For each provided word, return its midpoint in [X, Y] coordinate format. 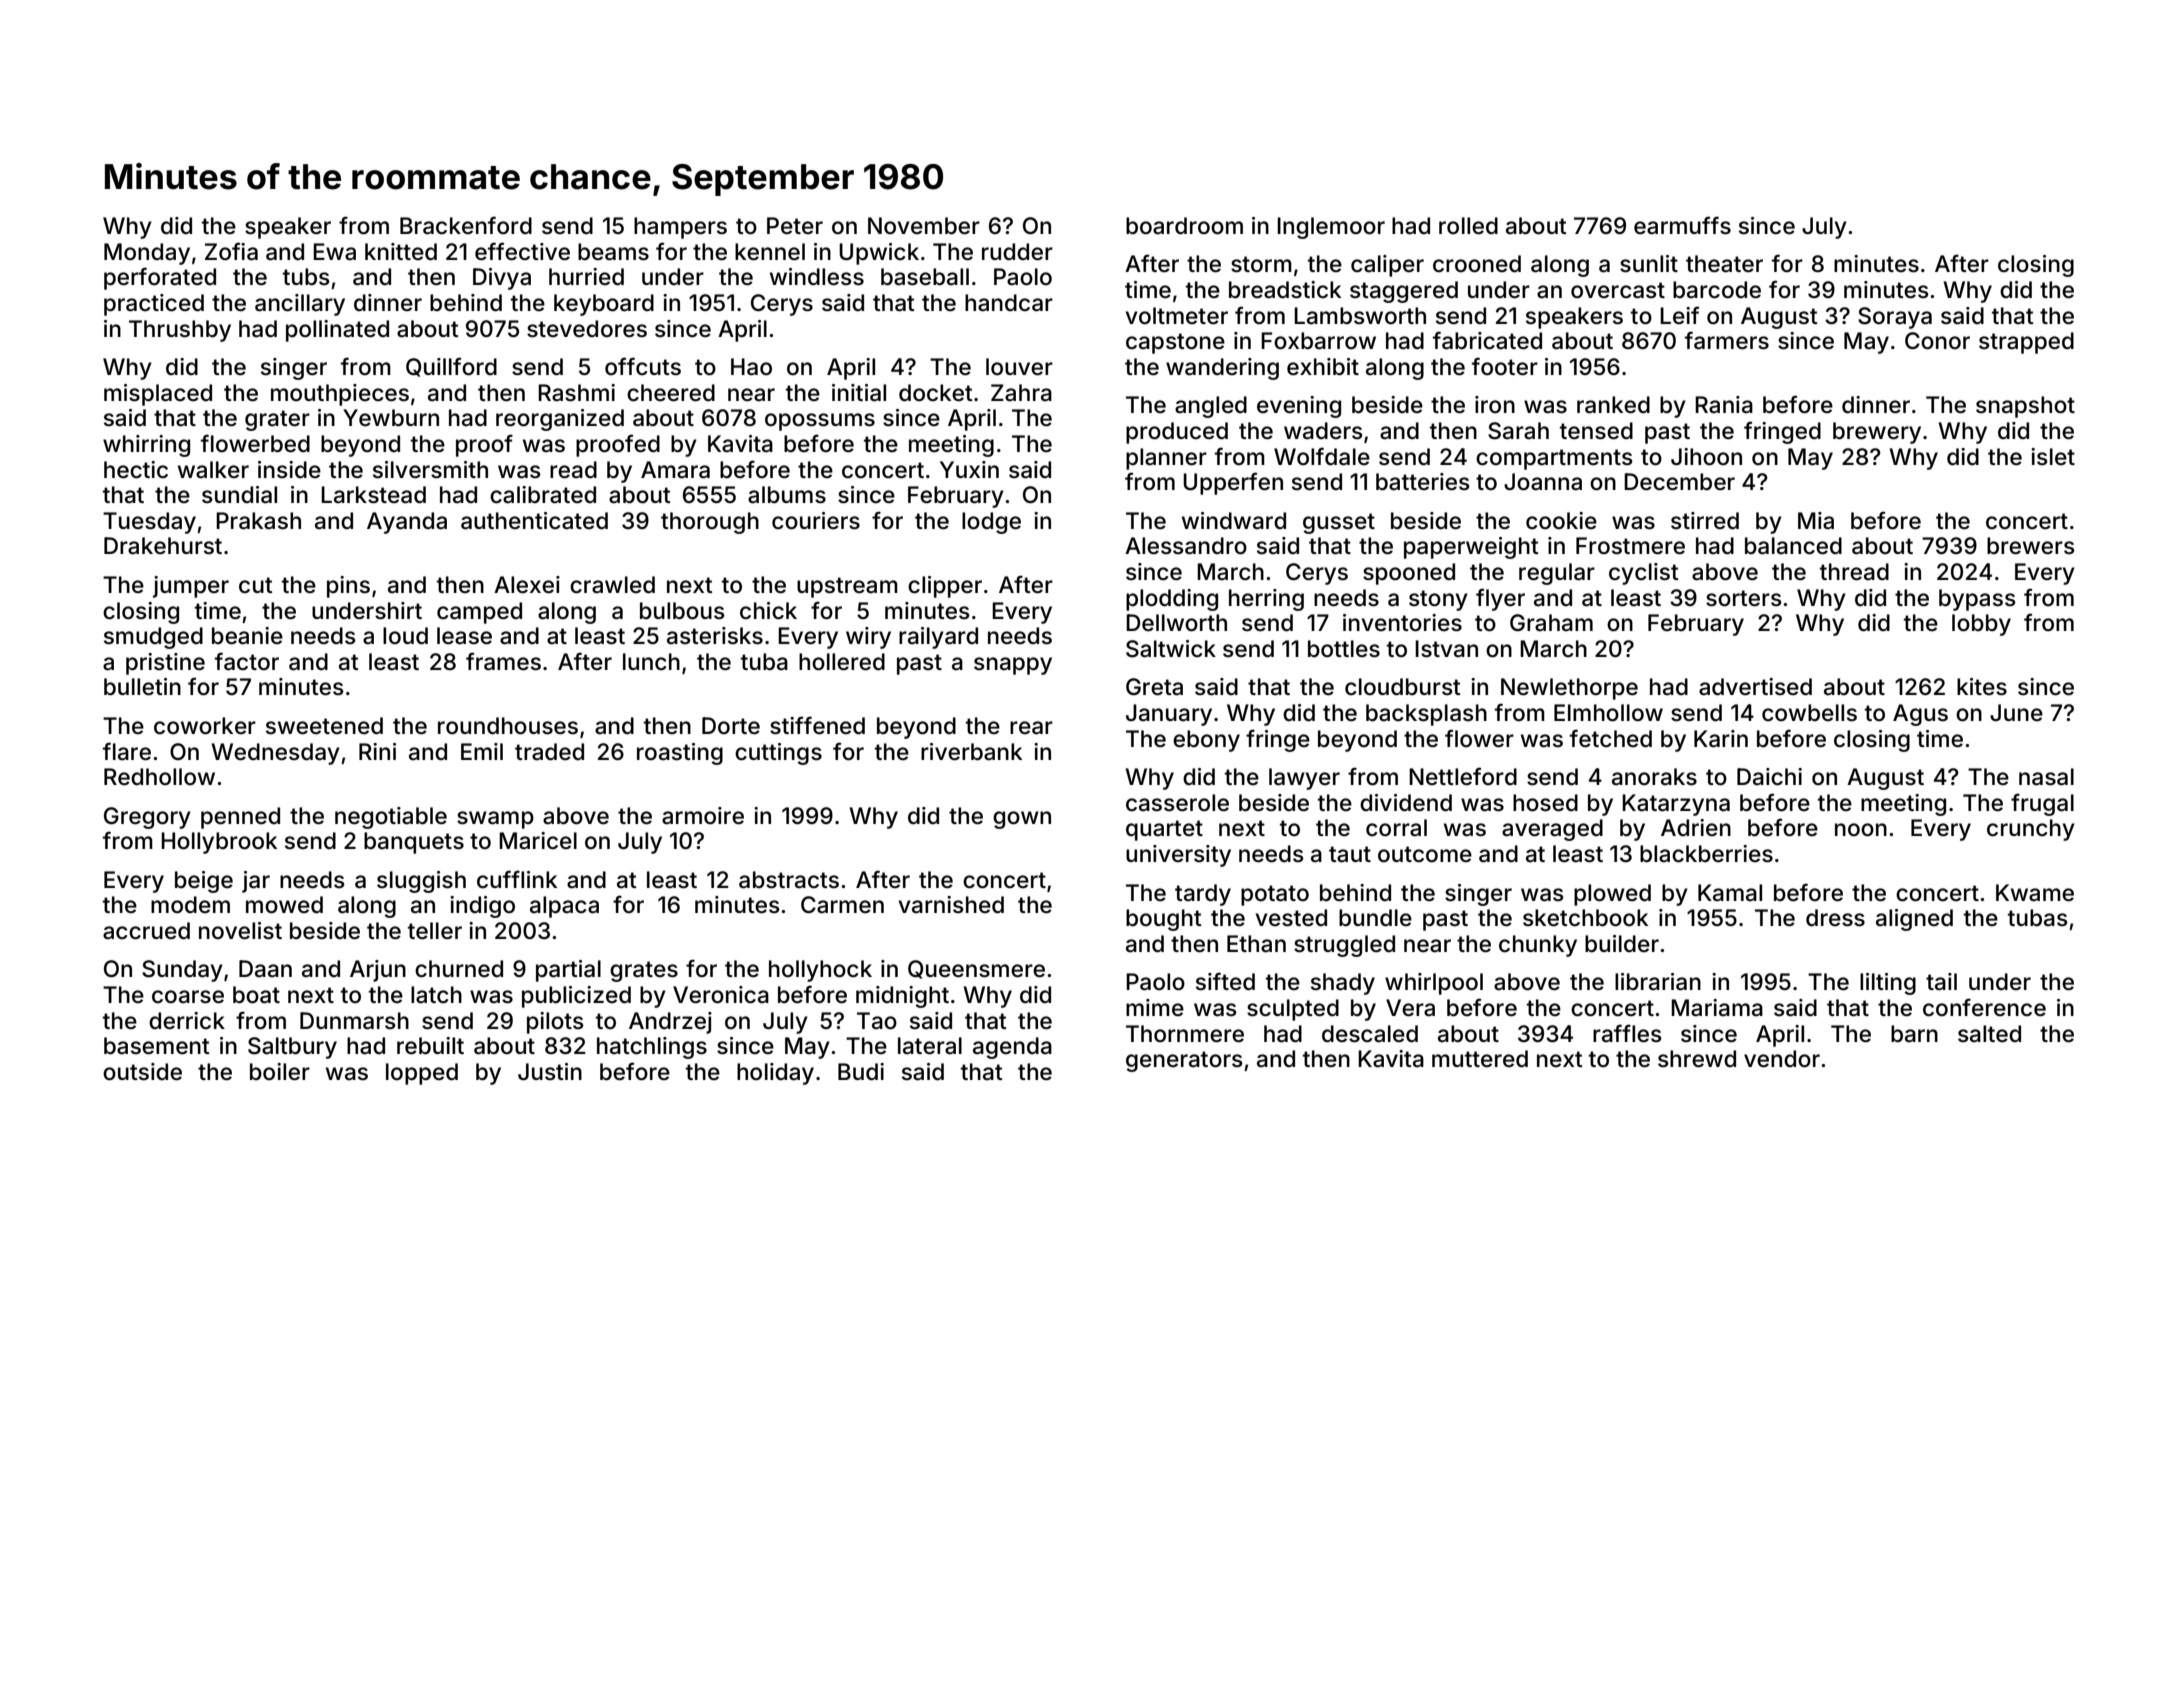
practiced [154, 305]
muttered [1480, 1059]
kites [1982, 687]
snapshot [2025, 407]
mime [1155, 1007]
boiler [280, 1072]
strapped [2026, 343]
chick [768, 611]
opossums [820, 422]
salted [1989, 1034]
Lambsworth [1360, 316]
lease [464, 636]
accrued [146, 931]
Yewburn [391, 418]
